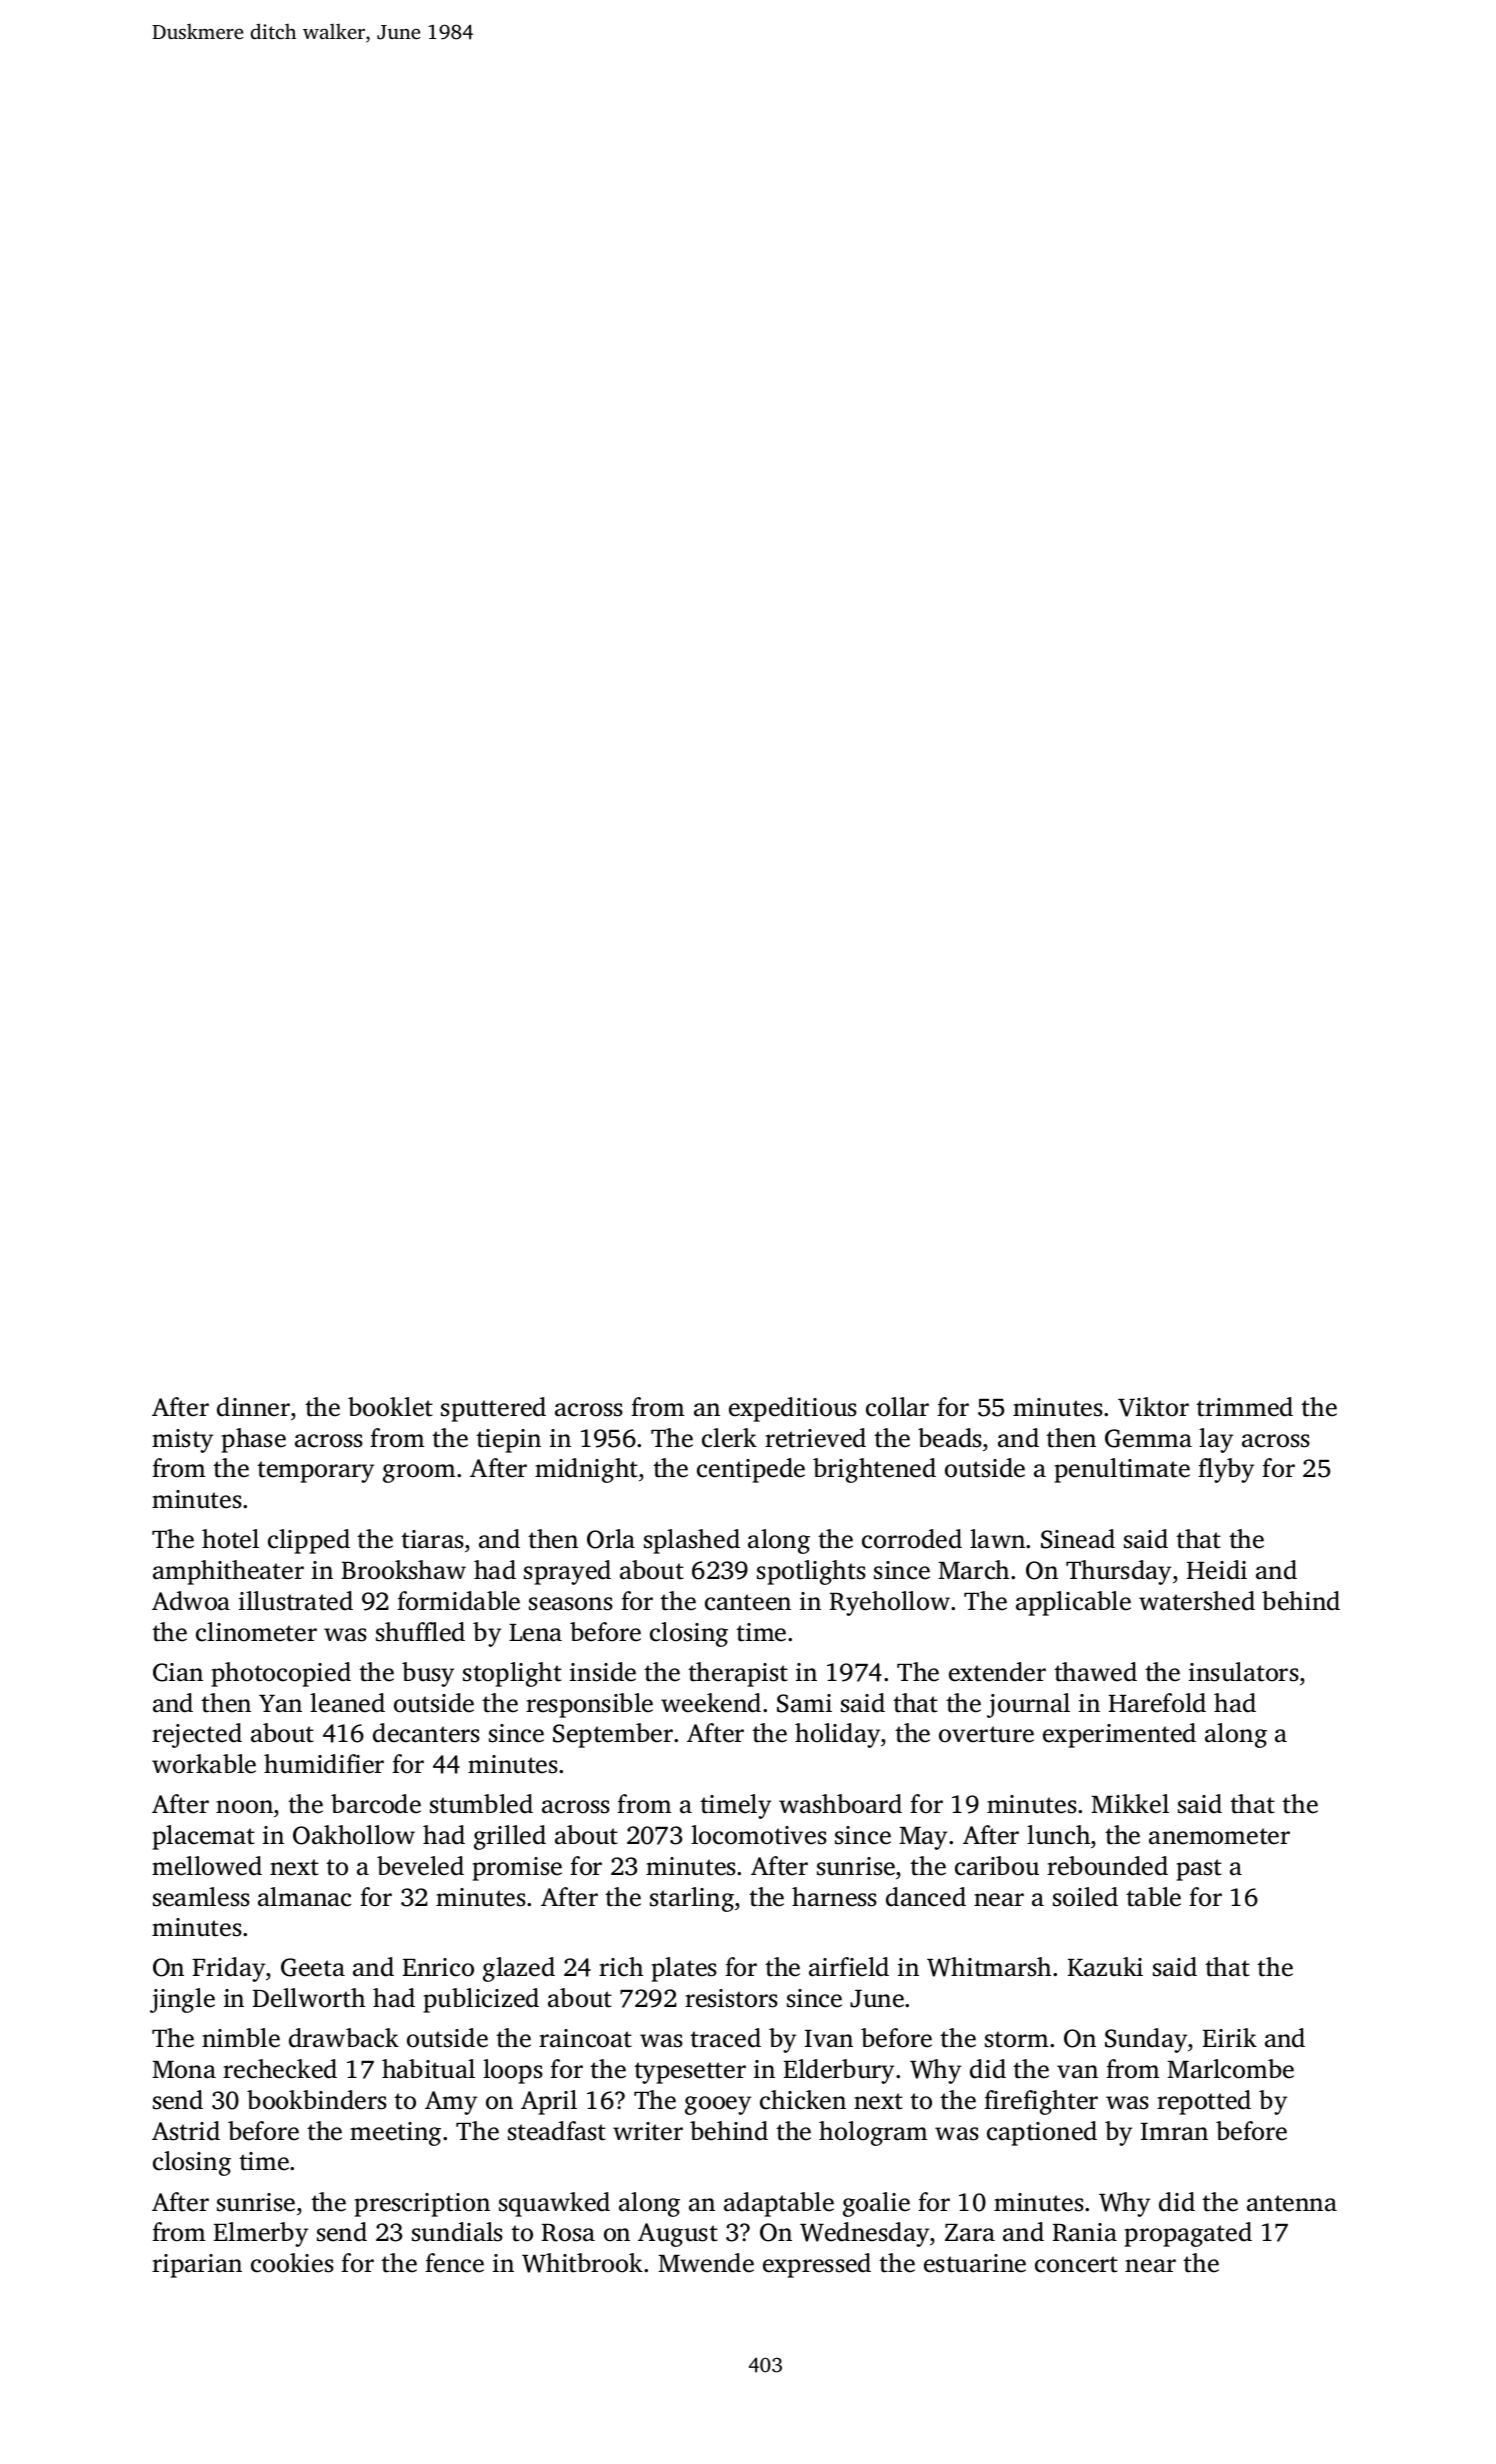  I want to click on flyby, so click(1226, 1470).
